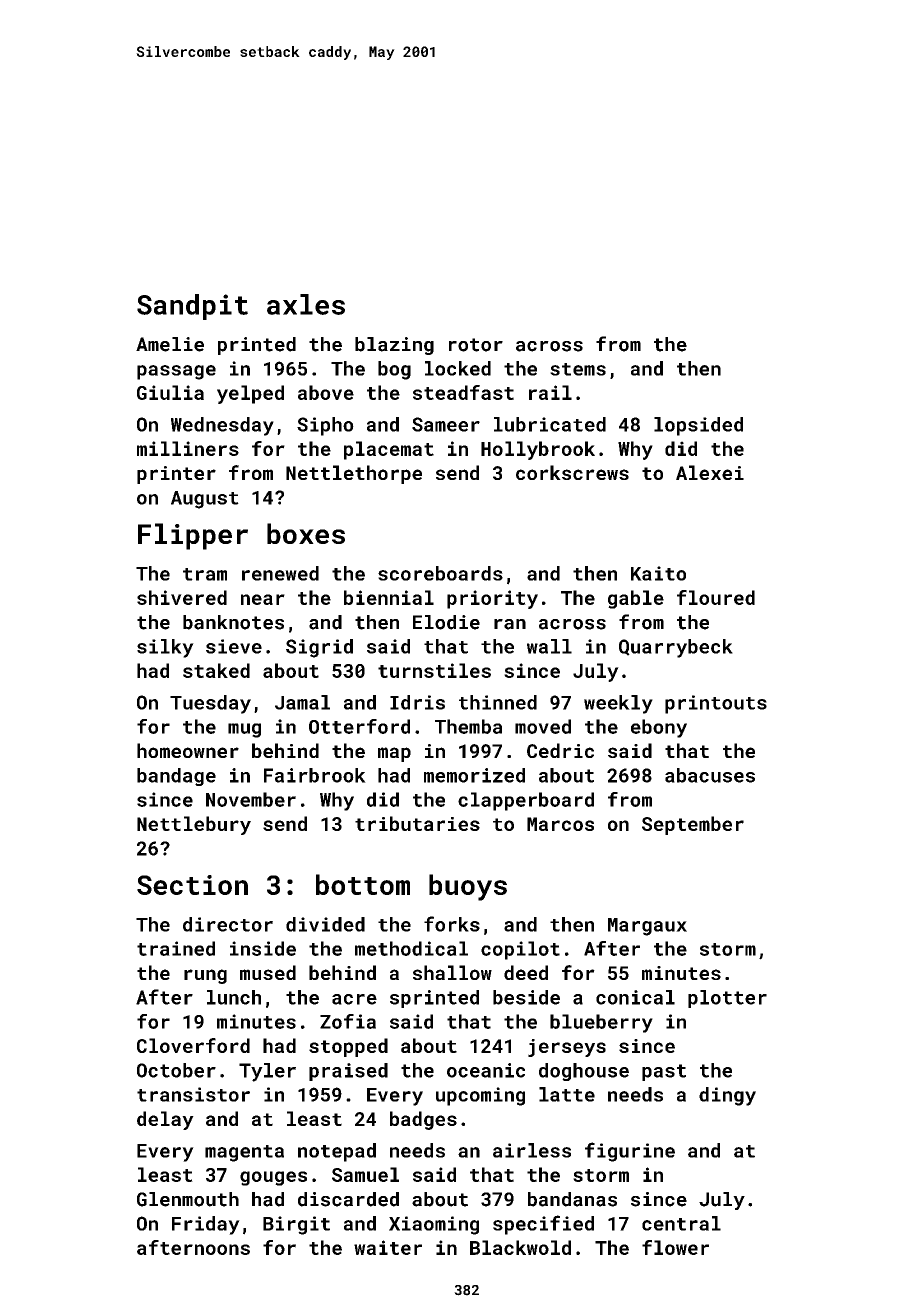 The width and height of the screenshot is (908, 1316). I want to click on Flipper, so click(193, 536).
